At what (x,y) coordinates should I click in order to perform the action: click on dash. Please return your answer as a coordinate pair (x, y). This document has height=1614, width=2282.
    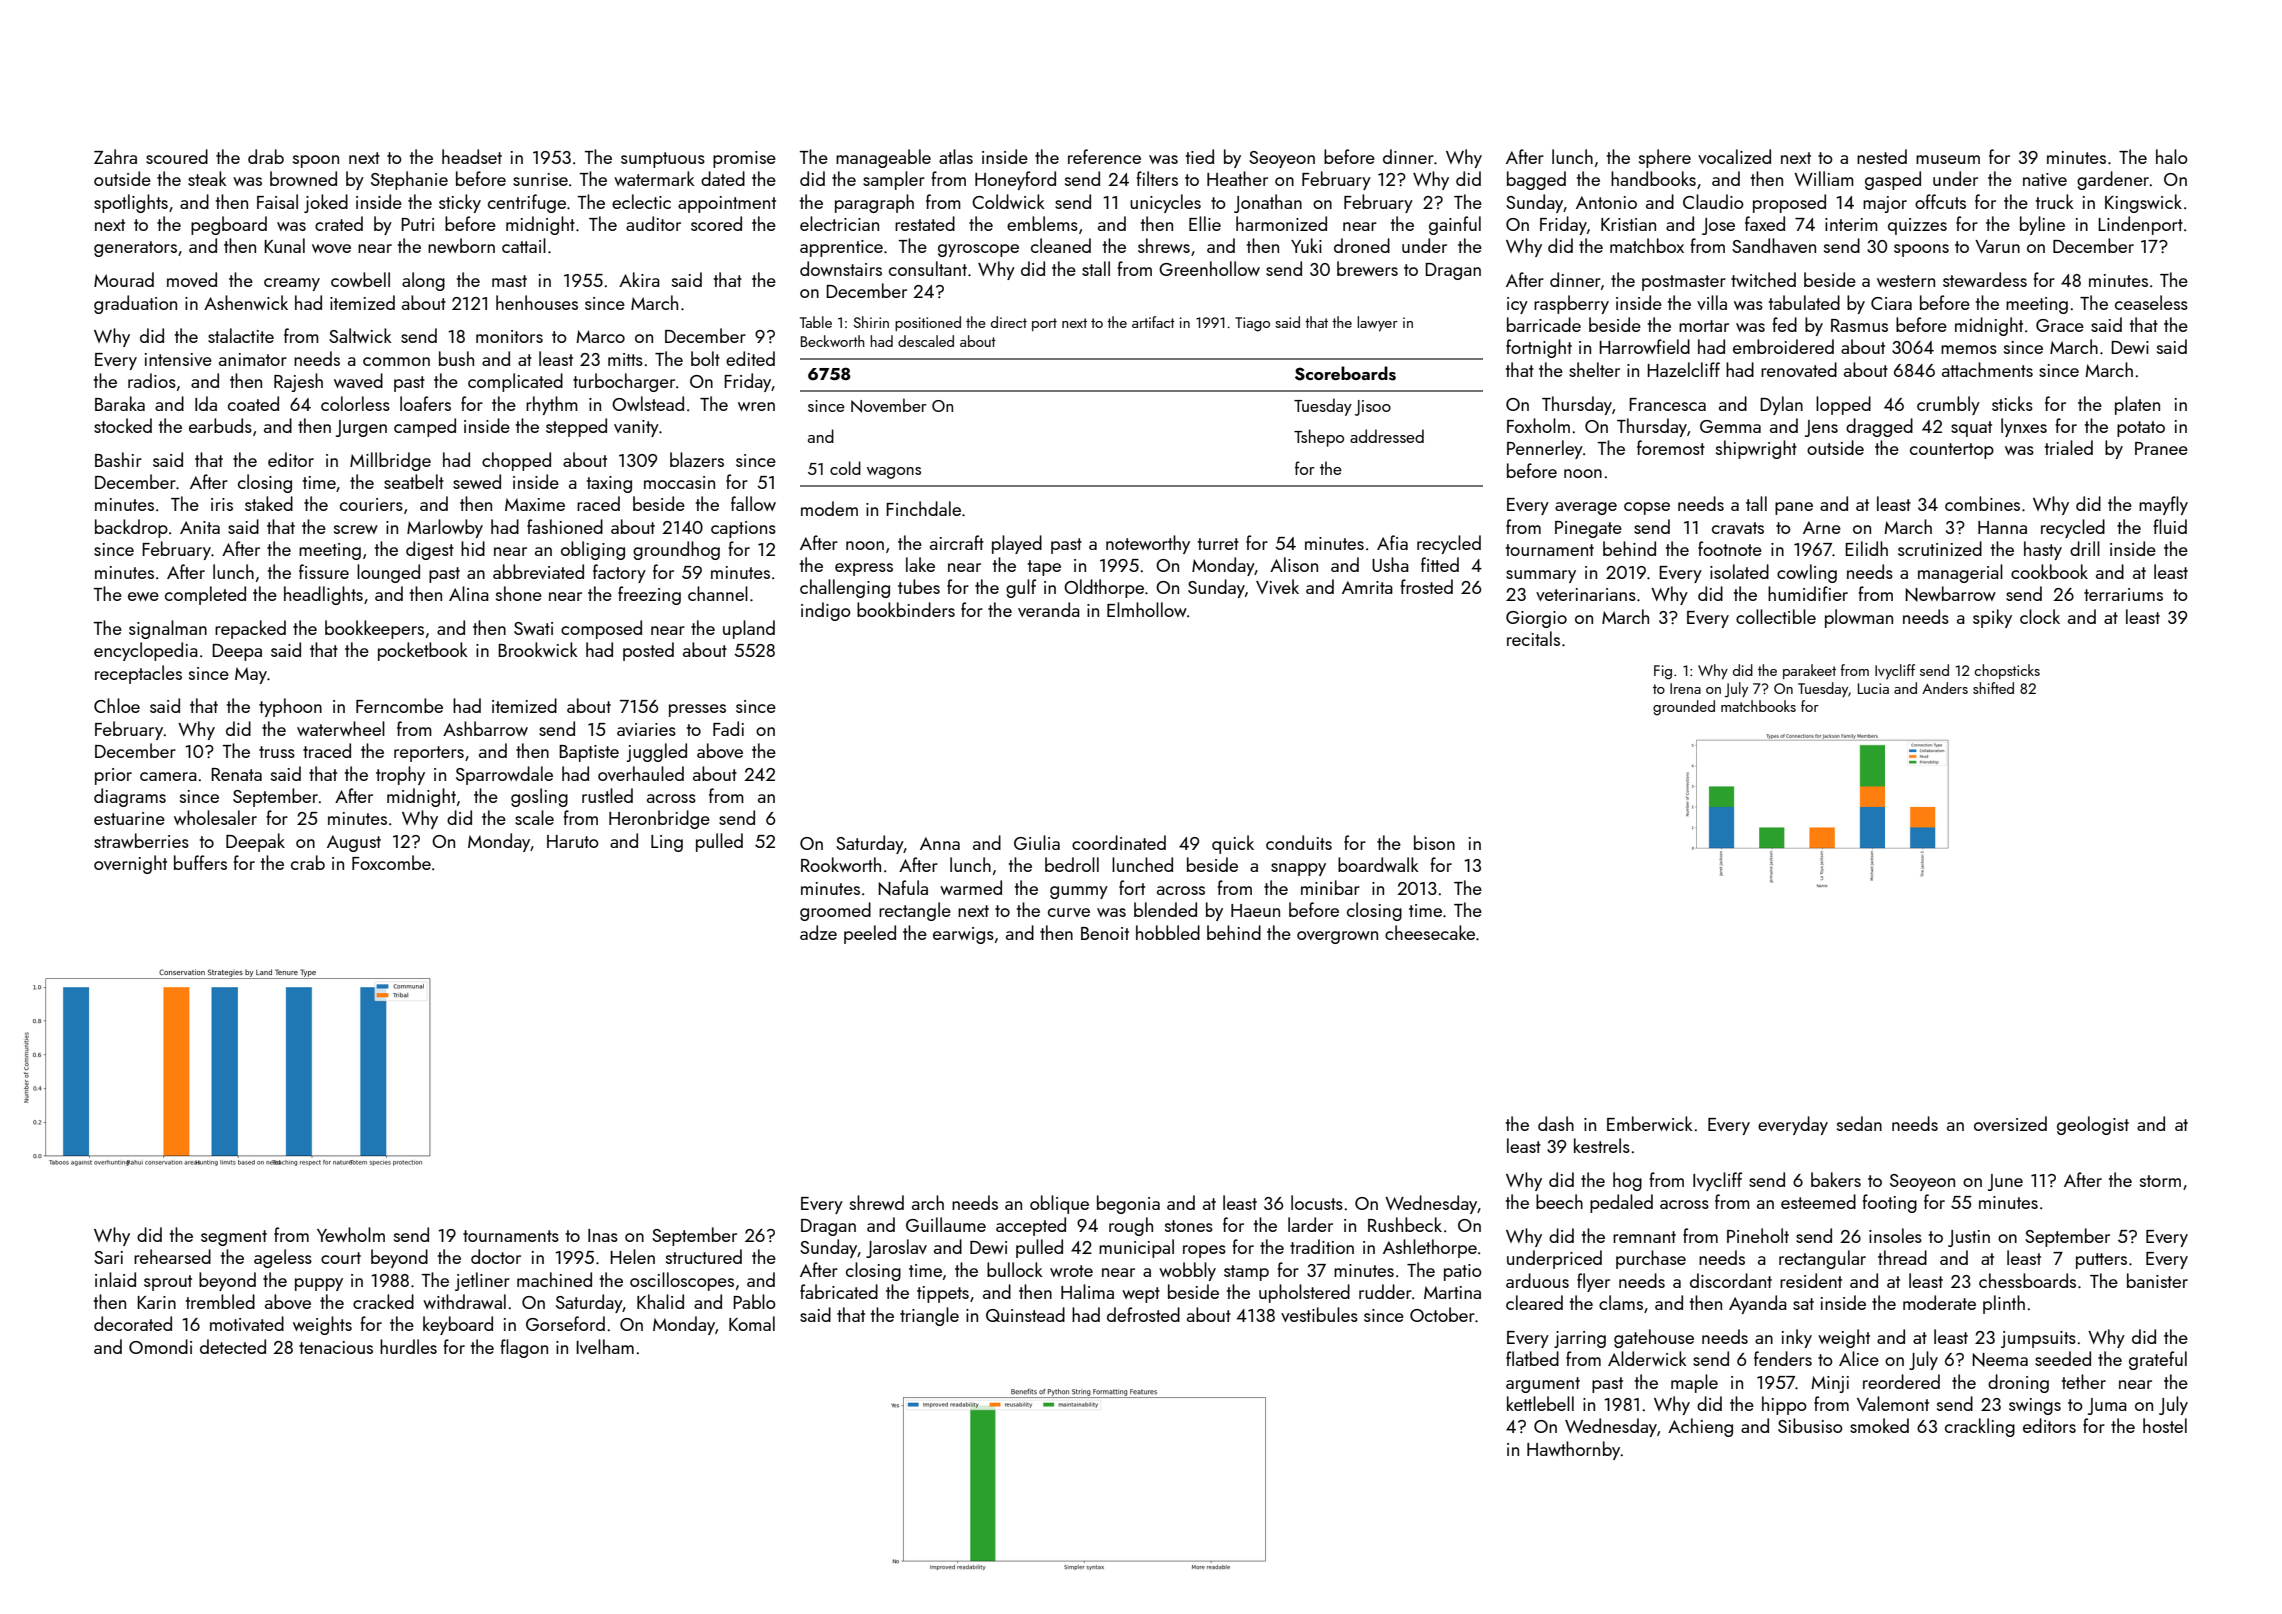
    Looking at the image, I should click on (1556, 1123).
